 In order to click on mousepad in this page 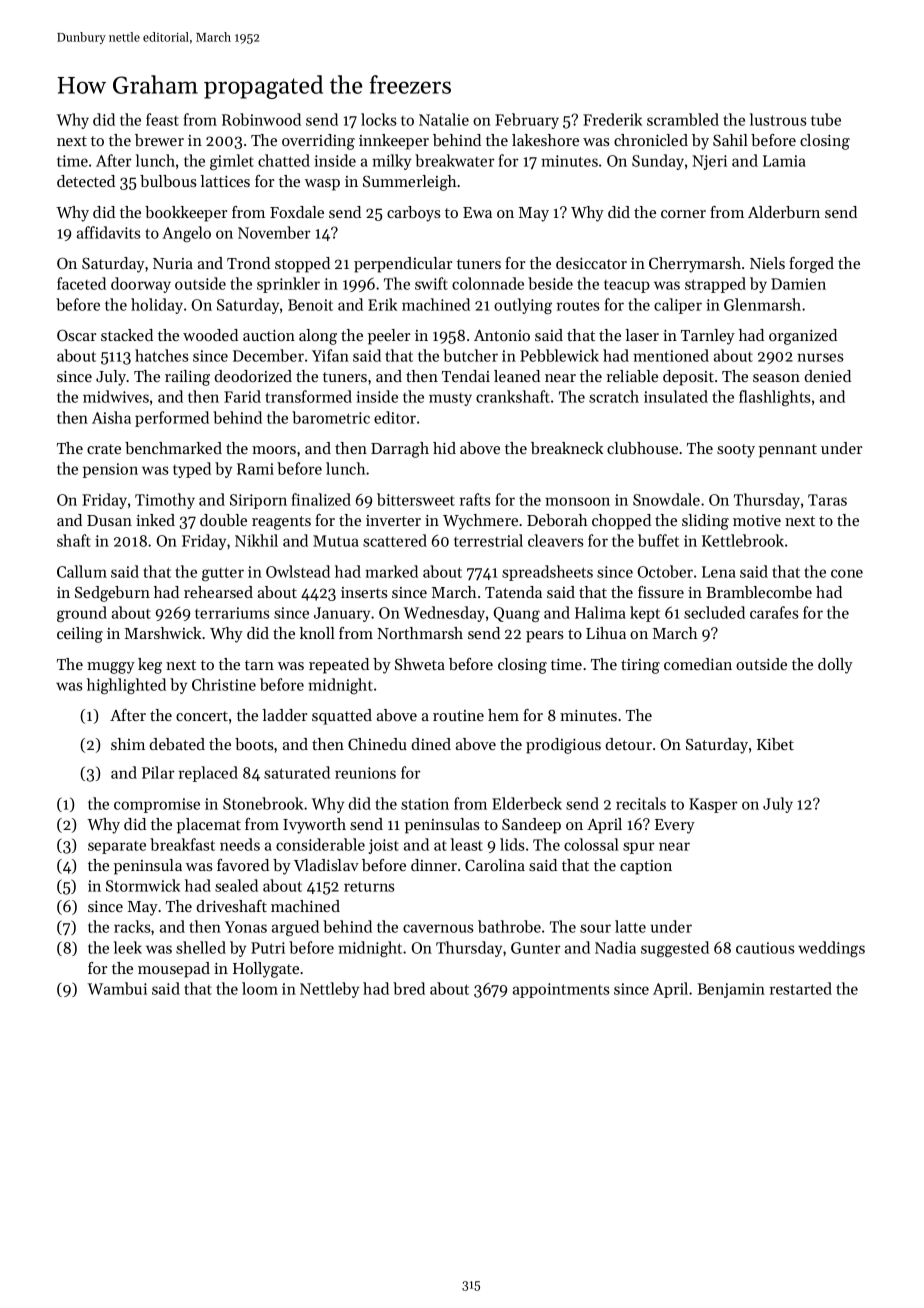, I will do `click(174, 970)`.
